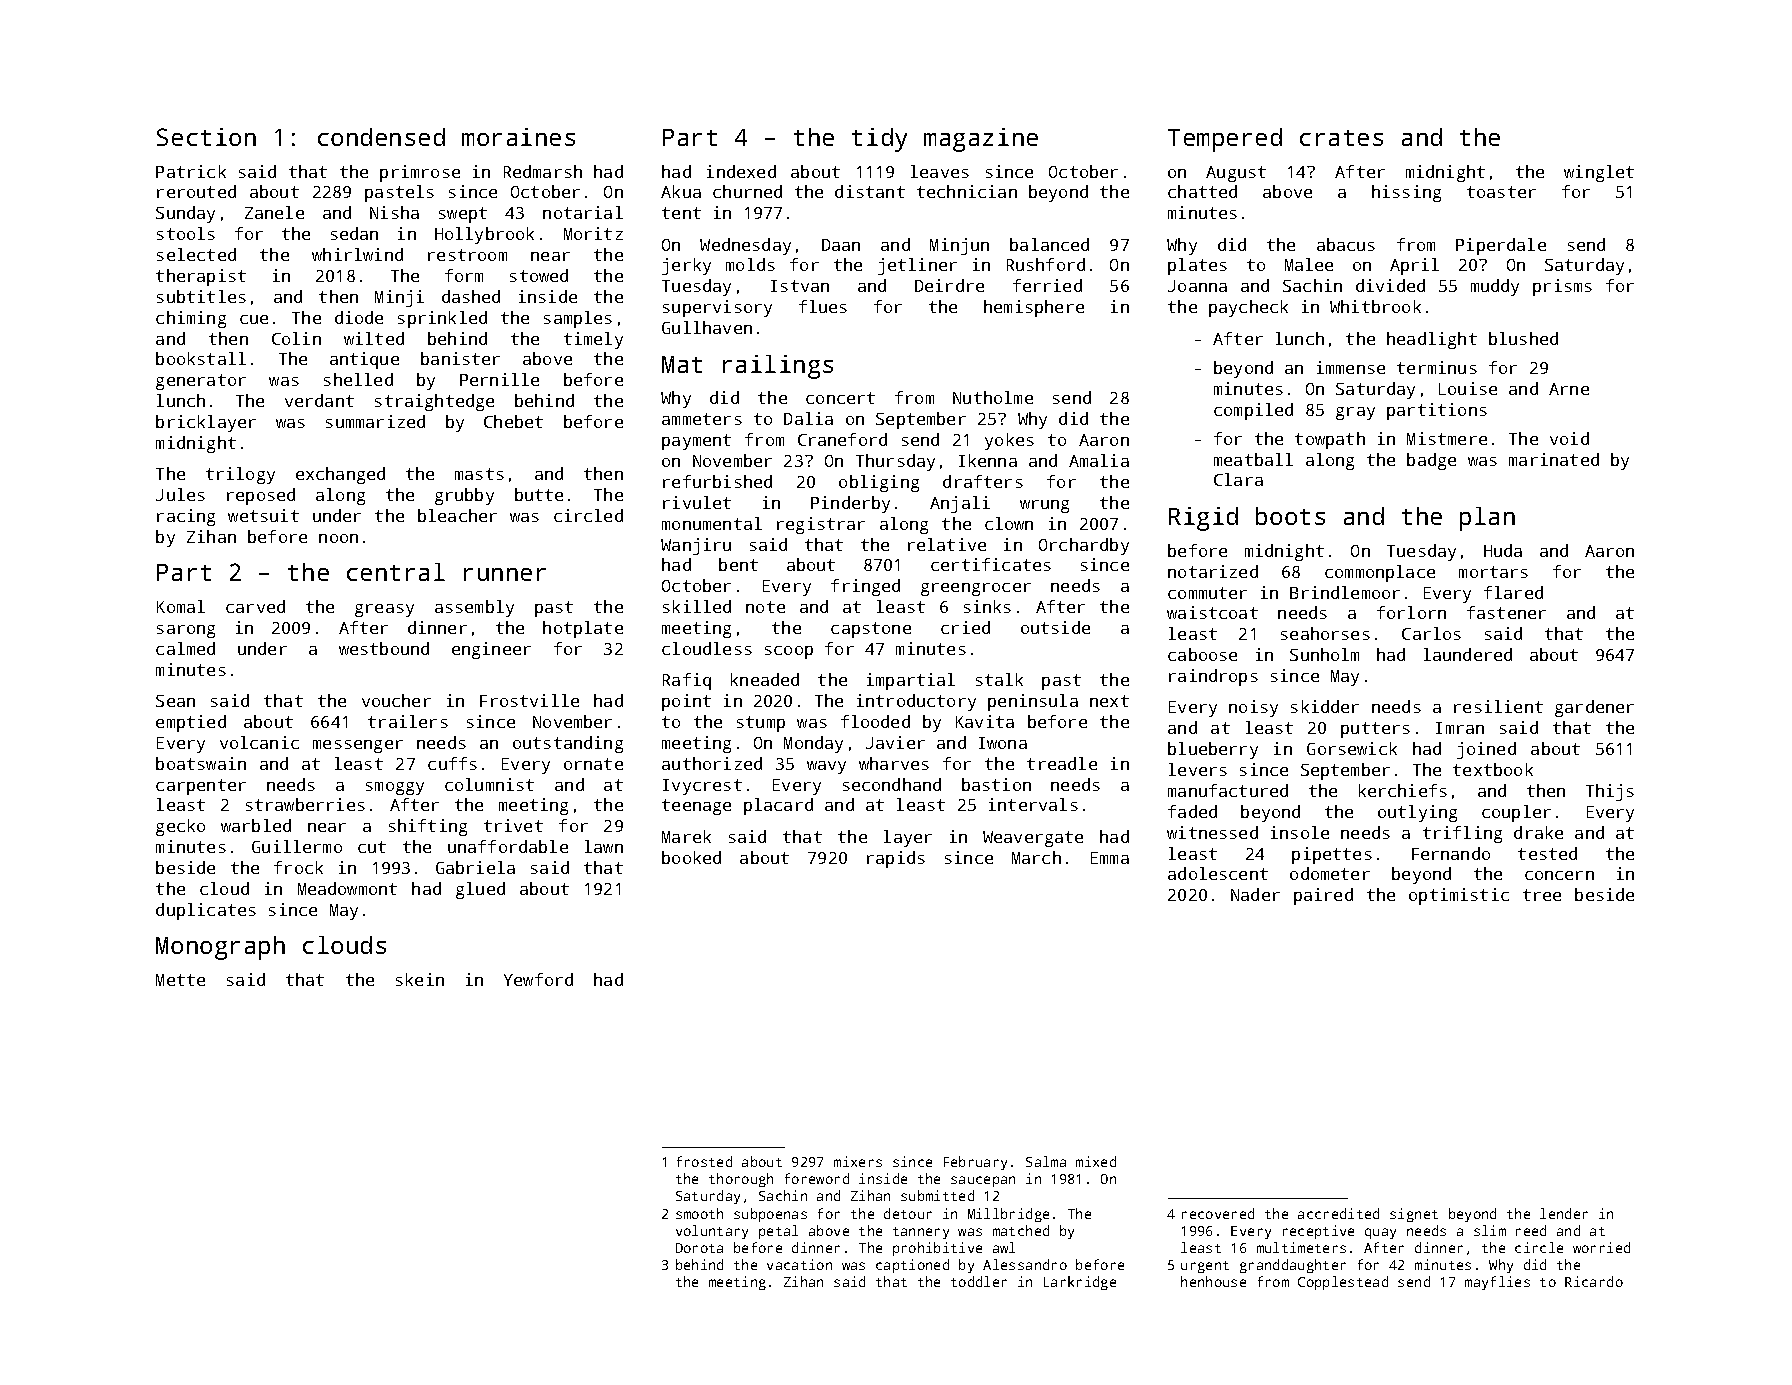 The height and width of the screenshot is (1385, 1792). What do you see at coordinates (1036, 857) in the screenshot?
I see `March` at bounding box center [1036, 857].
